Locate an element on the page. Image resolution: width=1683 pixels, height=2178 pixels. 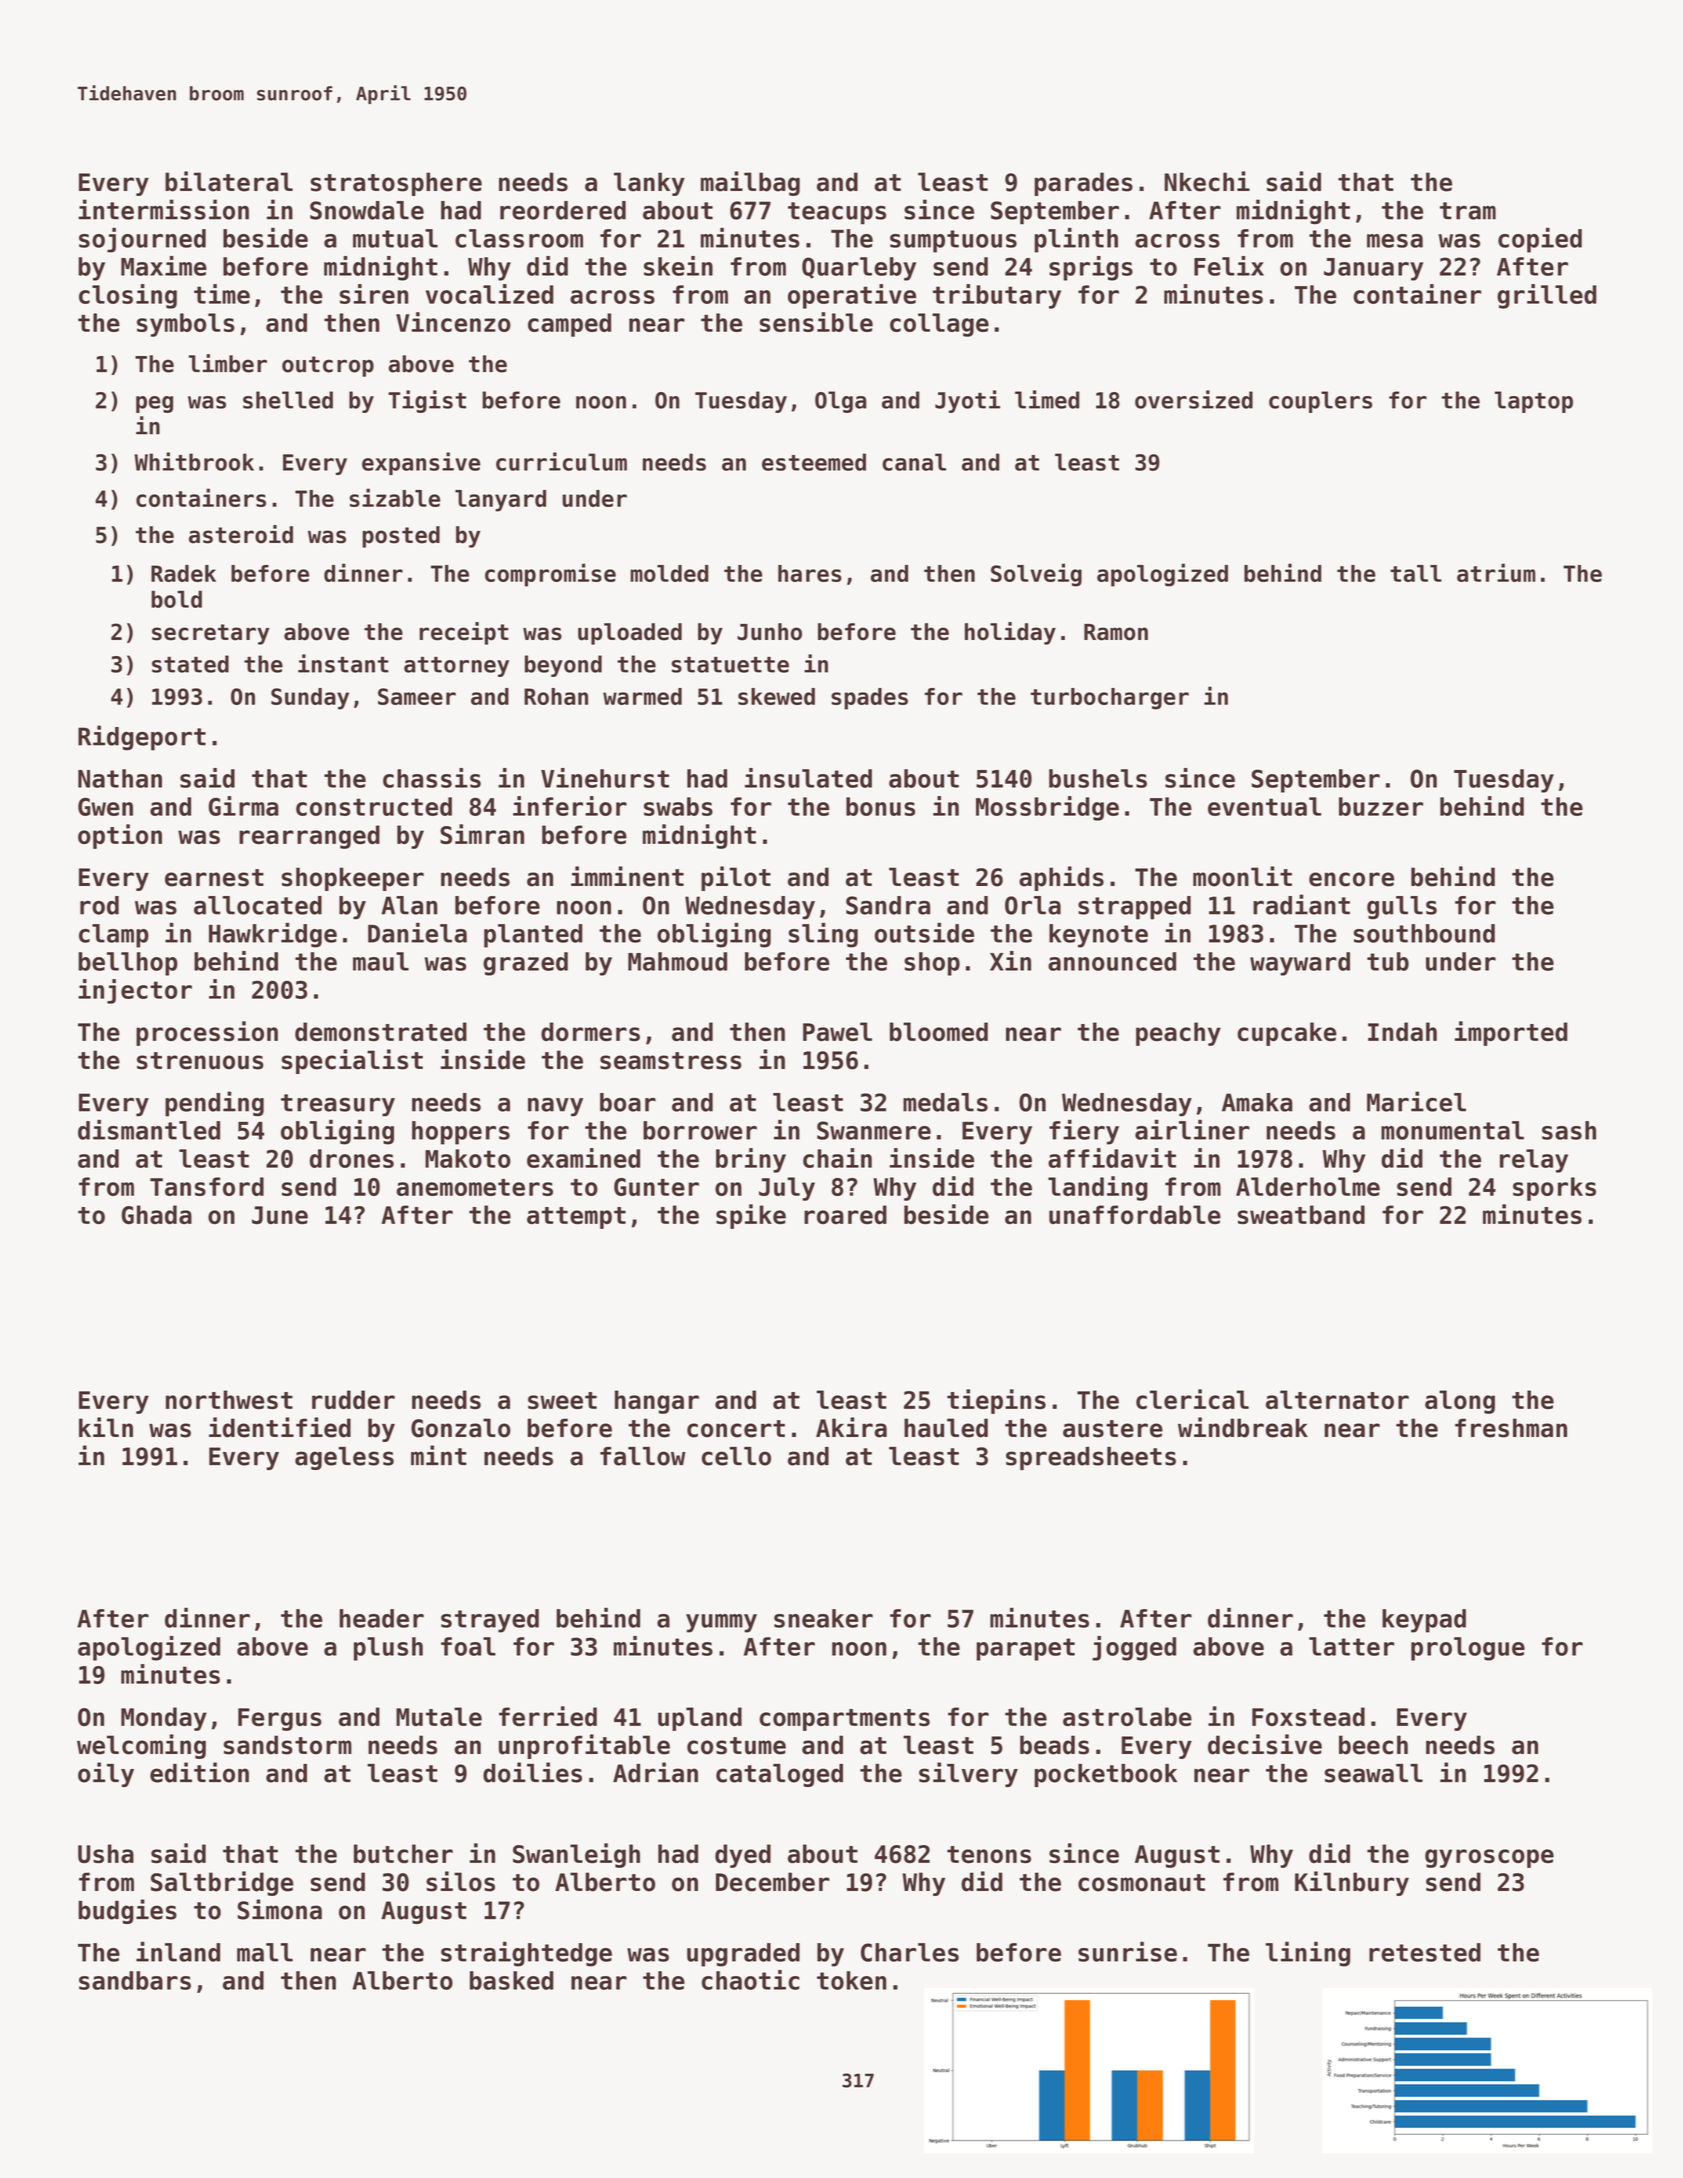
camped is located at coordinates (569, 325).
